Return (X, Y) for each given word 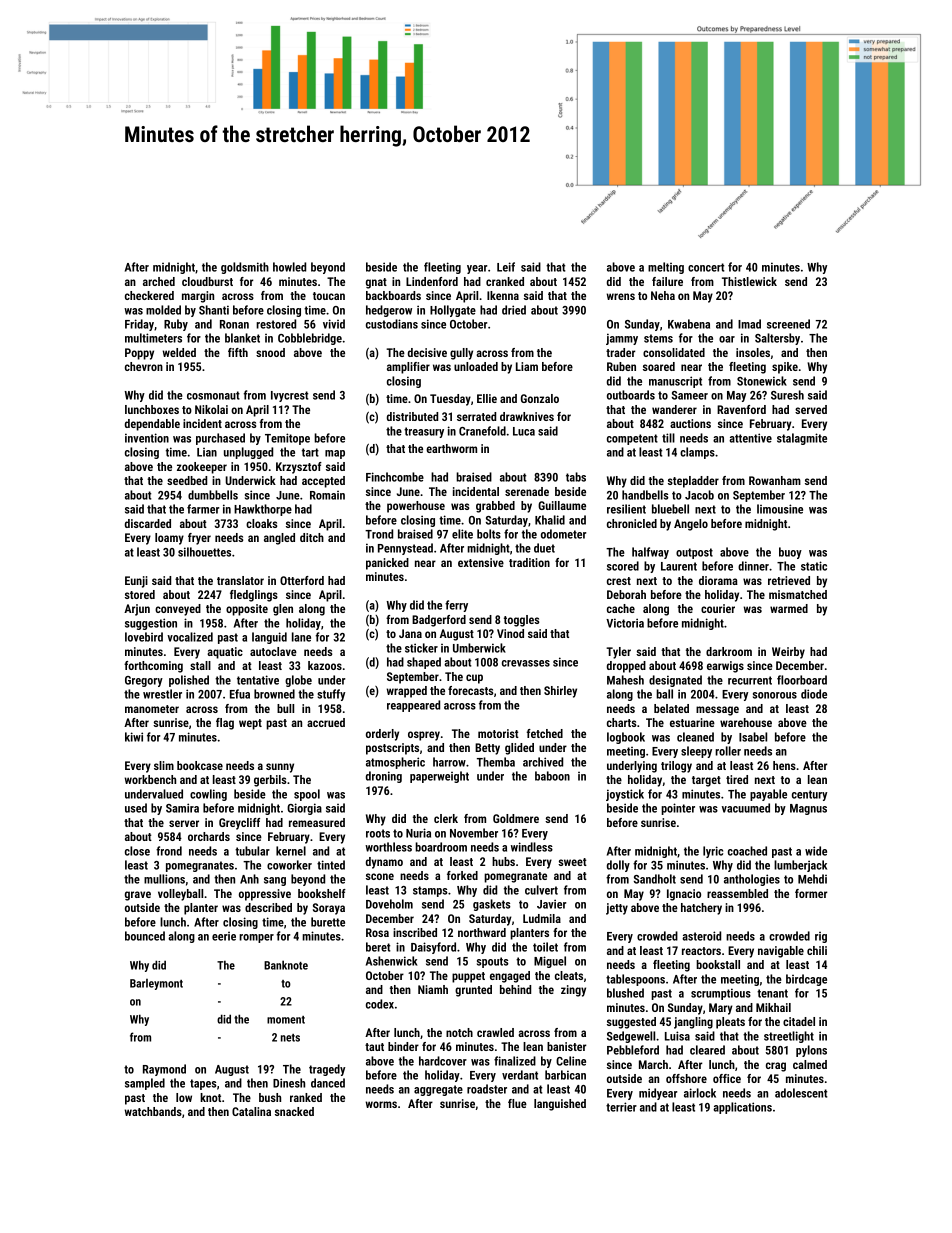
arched (159, 281)
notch (459, 1032)
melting (666, 268)
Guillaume (562, 505)
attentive (750, 438)
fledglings (254, 596)
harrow (449, 762)
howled (289, 267)
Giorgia (304, 809)
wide (816, 851)
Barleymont (156, 984)
